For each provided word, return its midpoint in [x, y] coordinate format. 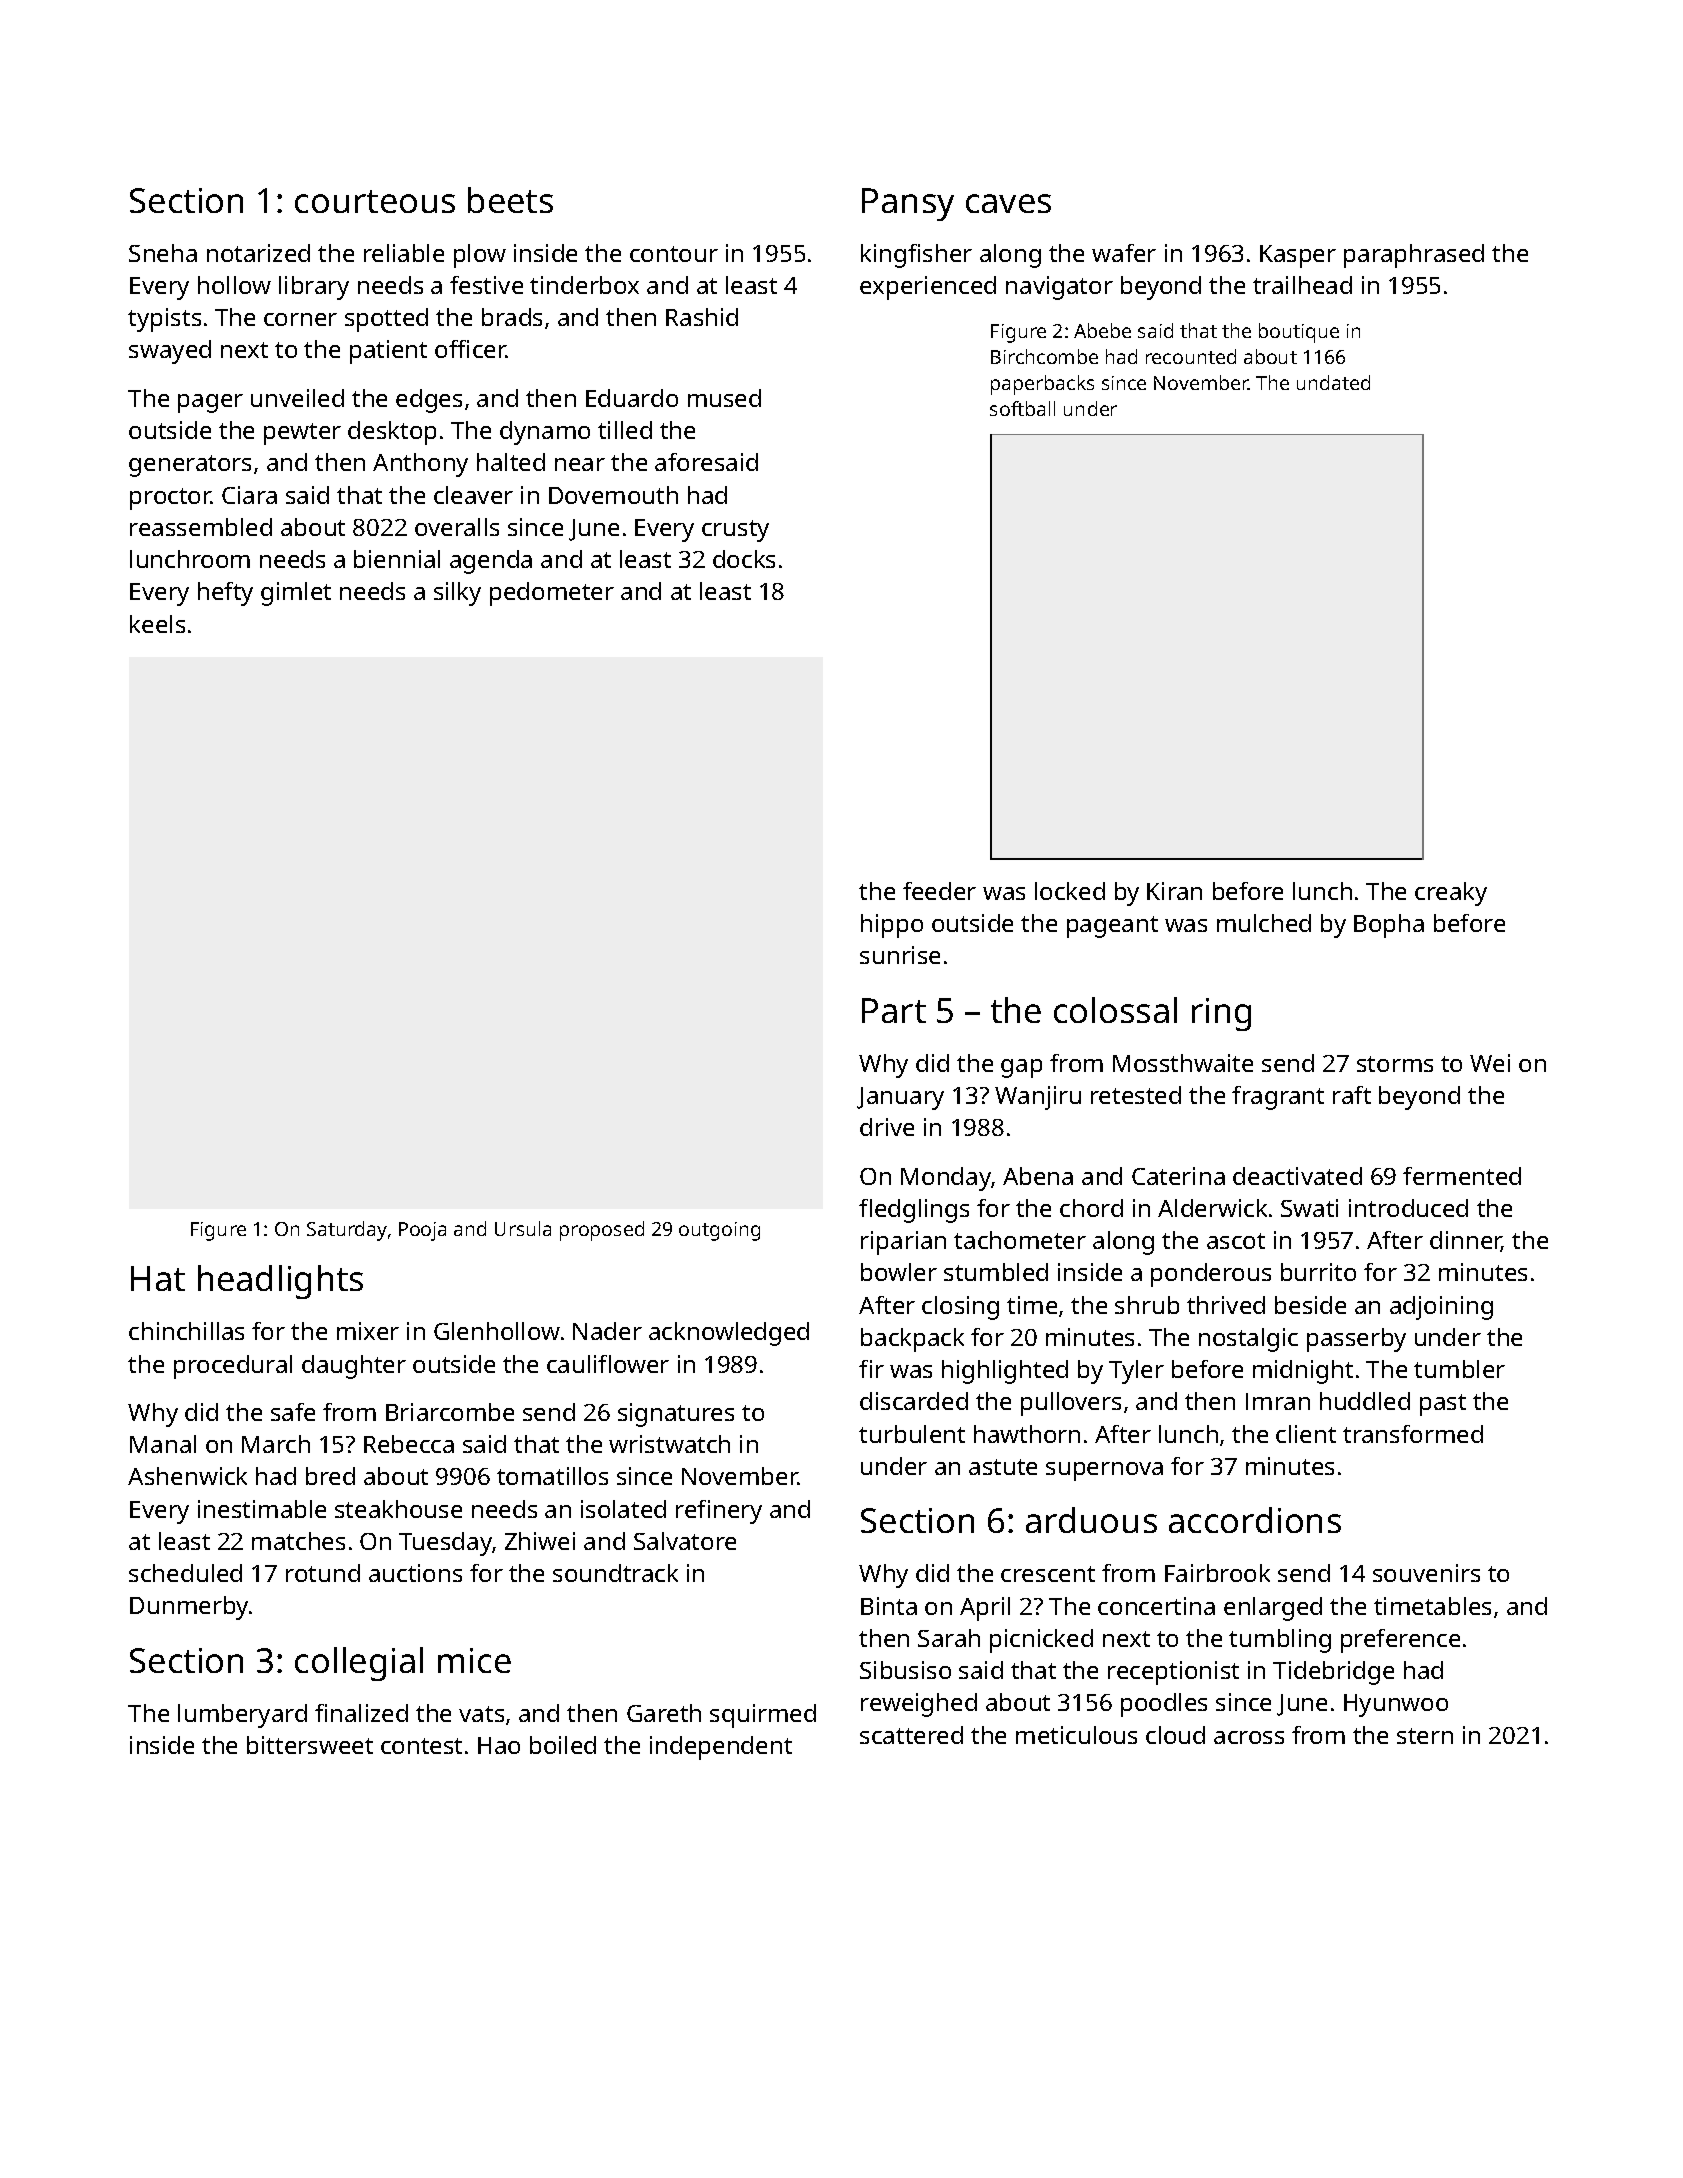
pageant [1112, 927]
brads [512, 317]
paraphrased [1414, 256]
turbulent [912, 1434]
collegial [359, 1664]
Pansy [908, 204]
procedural [233, 1367]
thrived [1226, 1305]
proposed [602, 1231]
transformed [1413, 1434]
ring [1221, 1014]
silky [457, 594]
